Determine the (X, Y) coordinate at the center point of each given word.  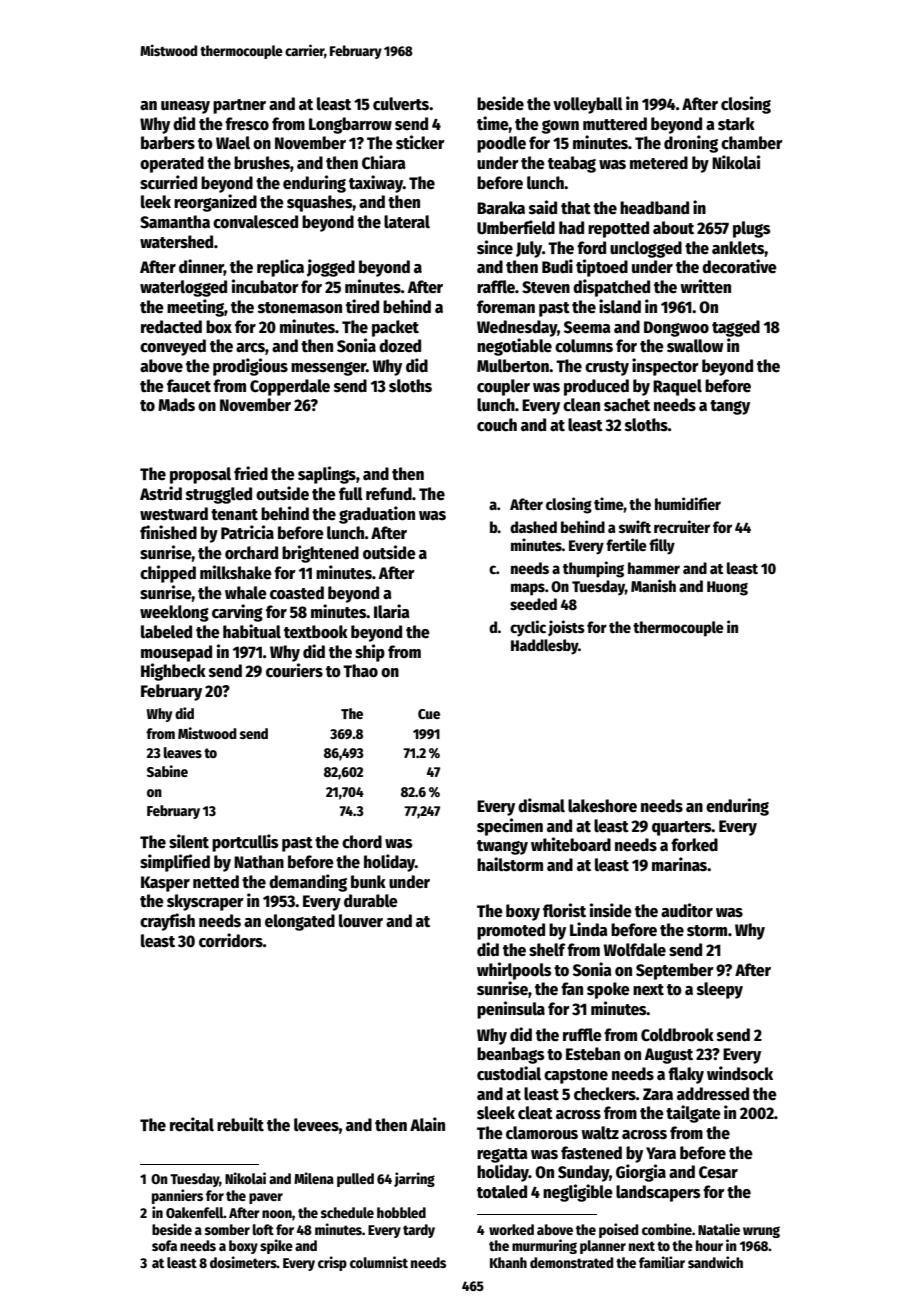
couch (497, 425)
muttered (615, 124)
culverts (401, 104)
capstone (576, 1076)
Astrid (161, 493)
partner (239, 106)
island (620, 306)
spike (276, 1246)
